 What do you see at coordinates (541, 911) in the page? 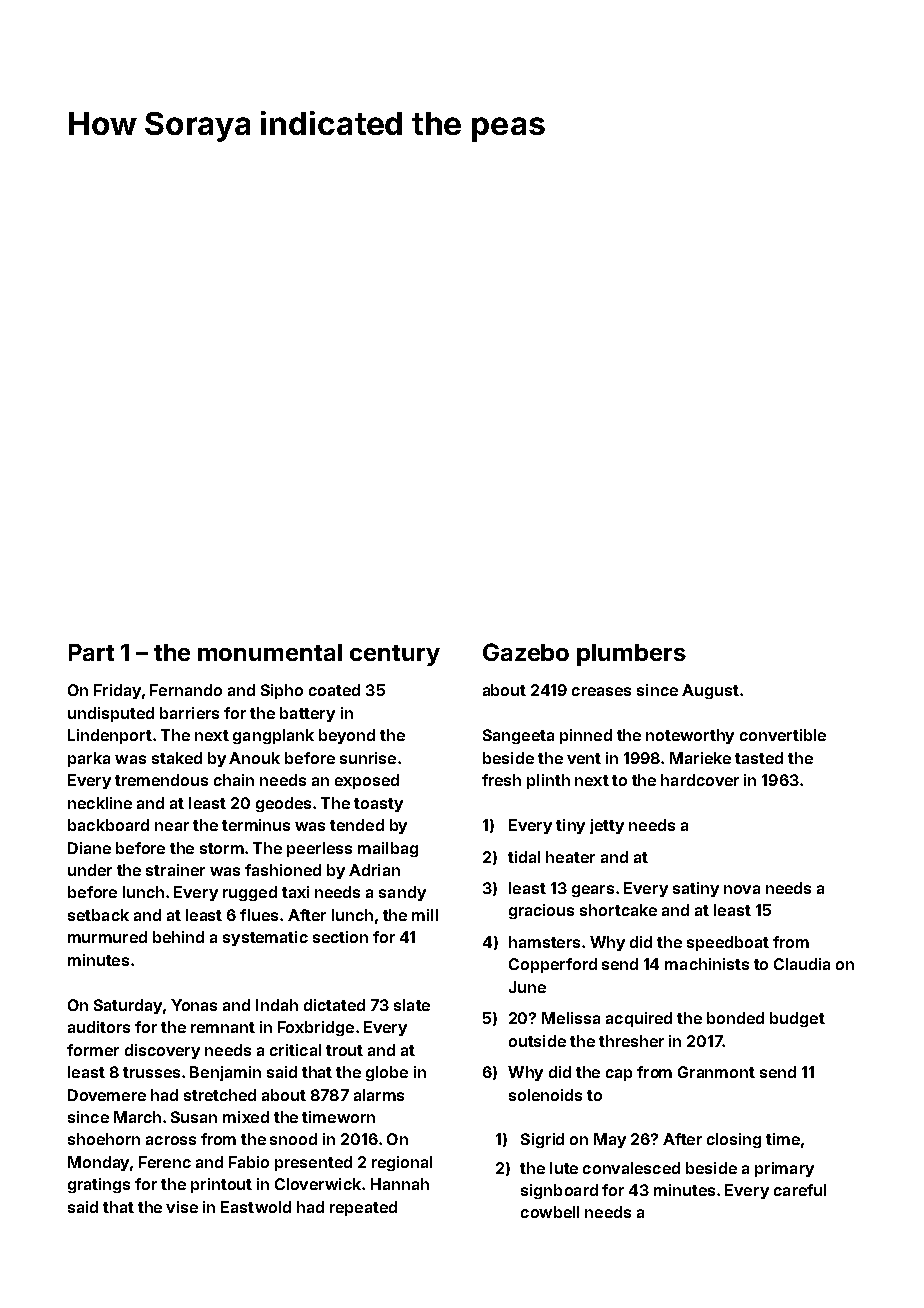
I see `gracious` at bounding box center [541, 911].
